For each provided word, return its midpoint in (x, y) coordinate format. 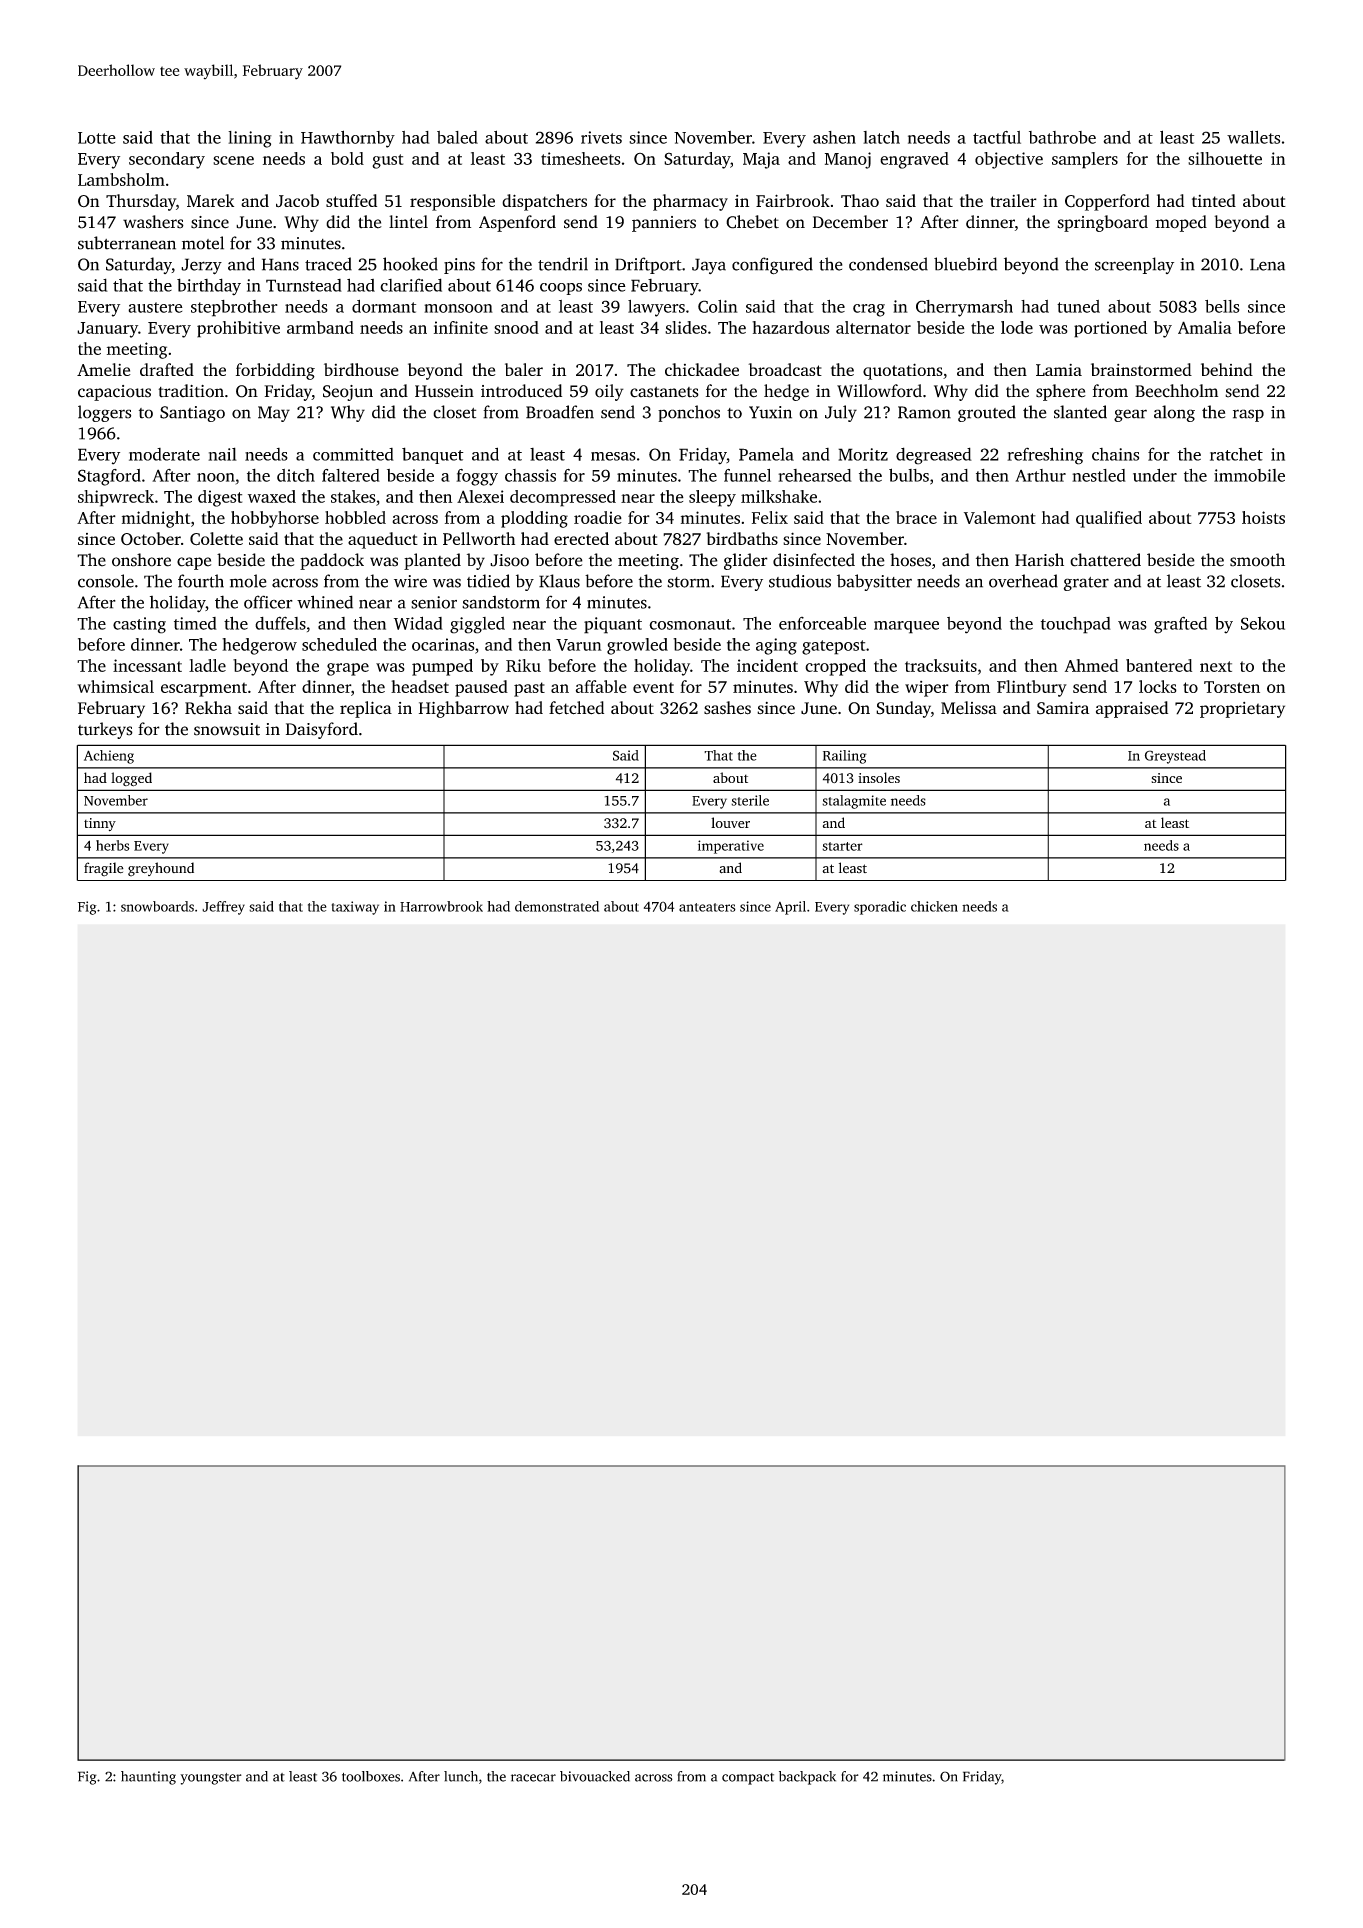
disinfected (814, 560)
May (274, 414)
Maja (761, 160)
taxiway (355, 908)
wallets (1253, 137)
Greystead (1175, 757)
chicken (934, 906)
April (790, 908)
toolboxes (371, 1776)
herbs (113, 845)
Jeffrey (223, 908)
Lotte (97, 138)
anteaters (707, 907)
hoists (1263, 517)
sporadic (880, 908)
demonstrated (557, 906)
